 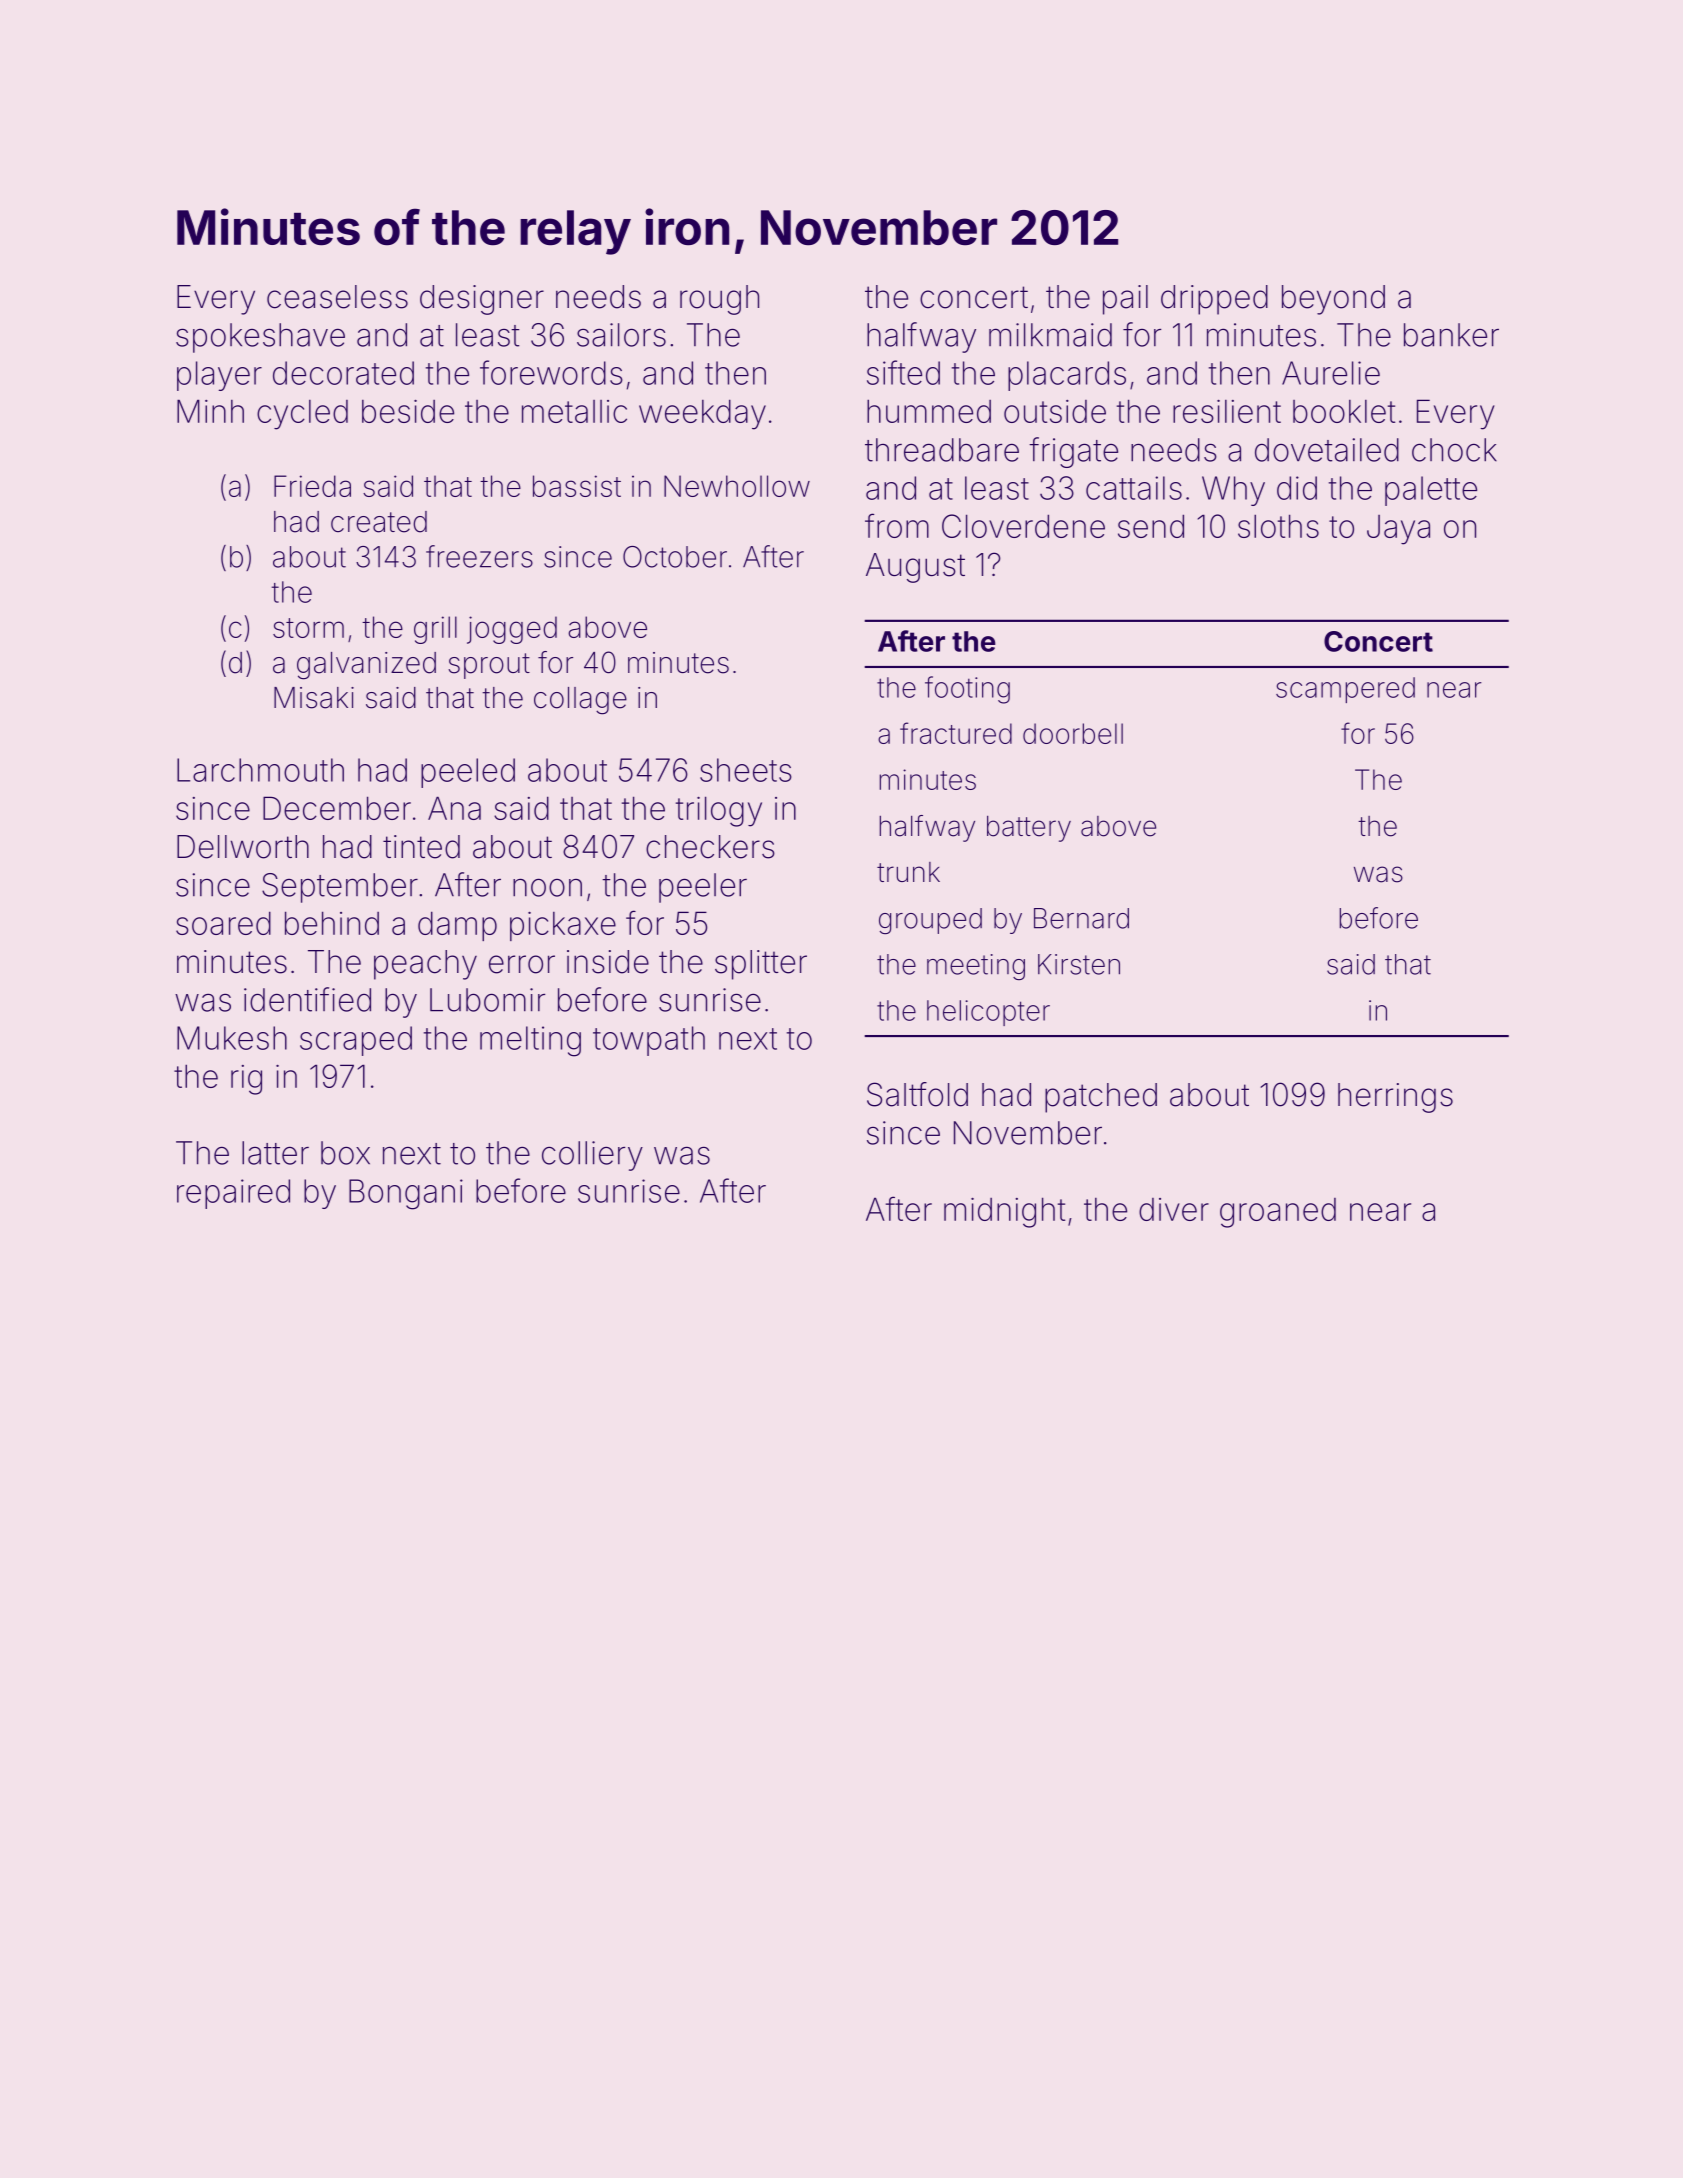 What do you see at coordinates (314, 698) in the document?
I see `Misaki` at bounding box center [314, 698].
